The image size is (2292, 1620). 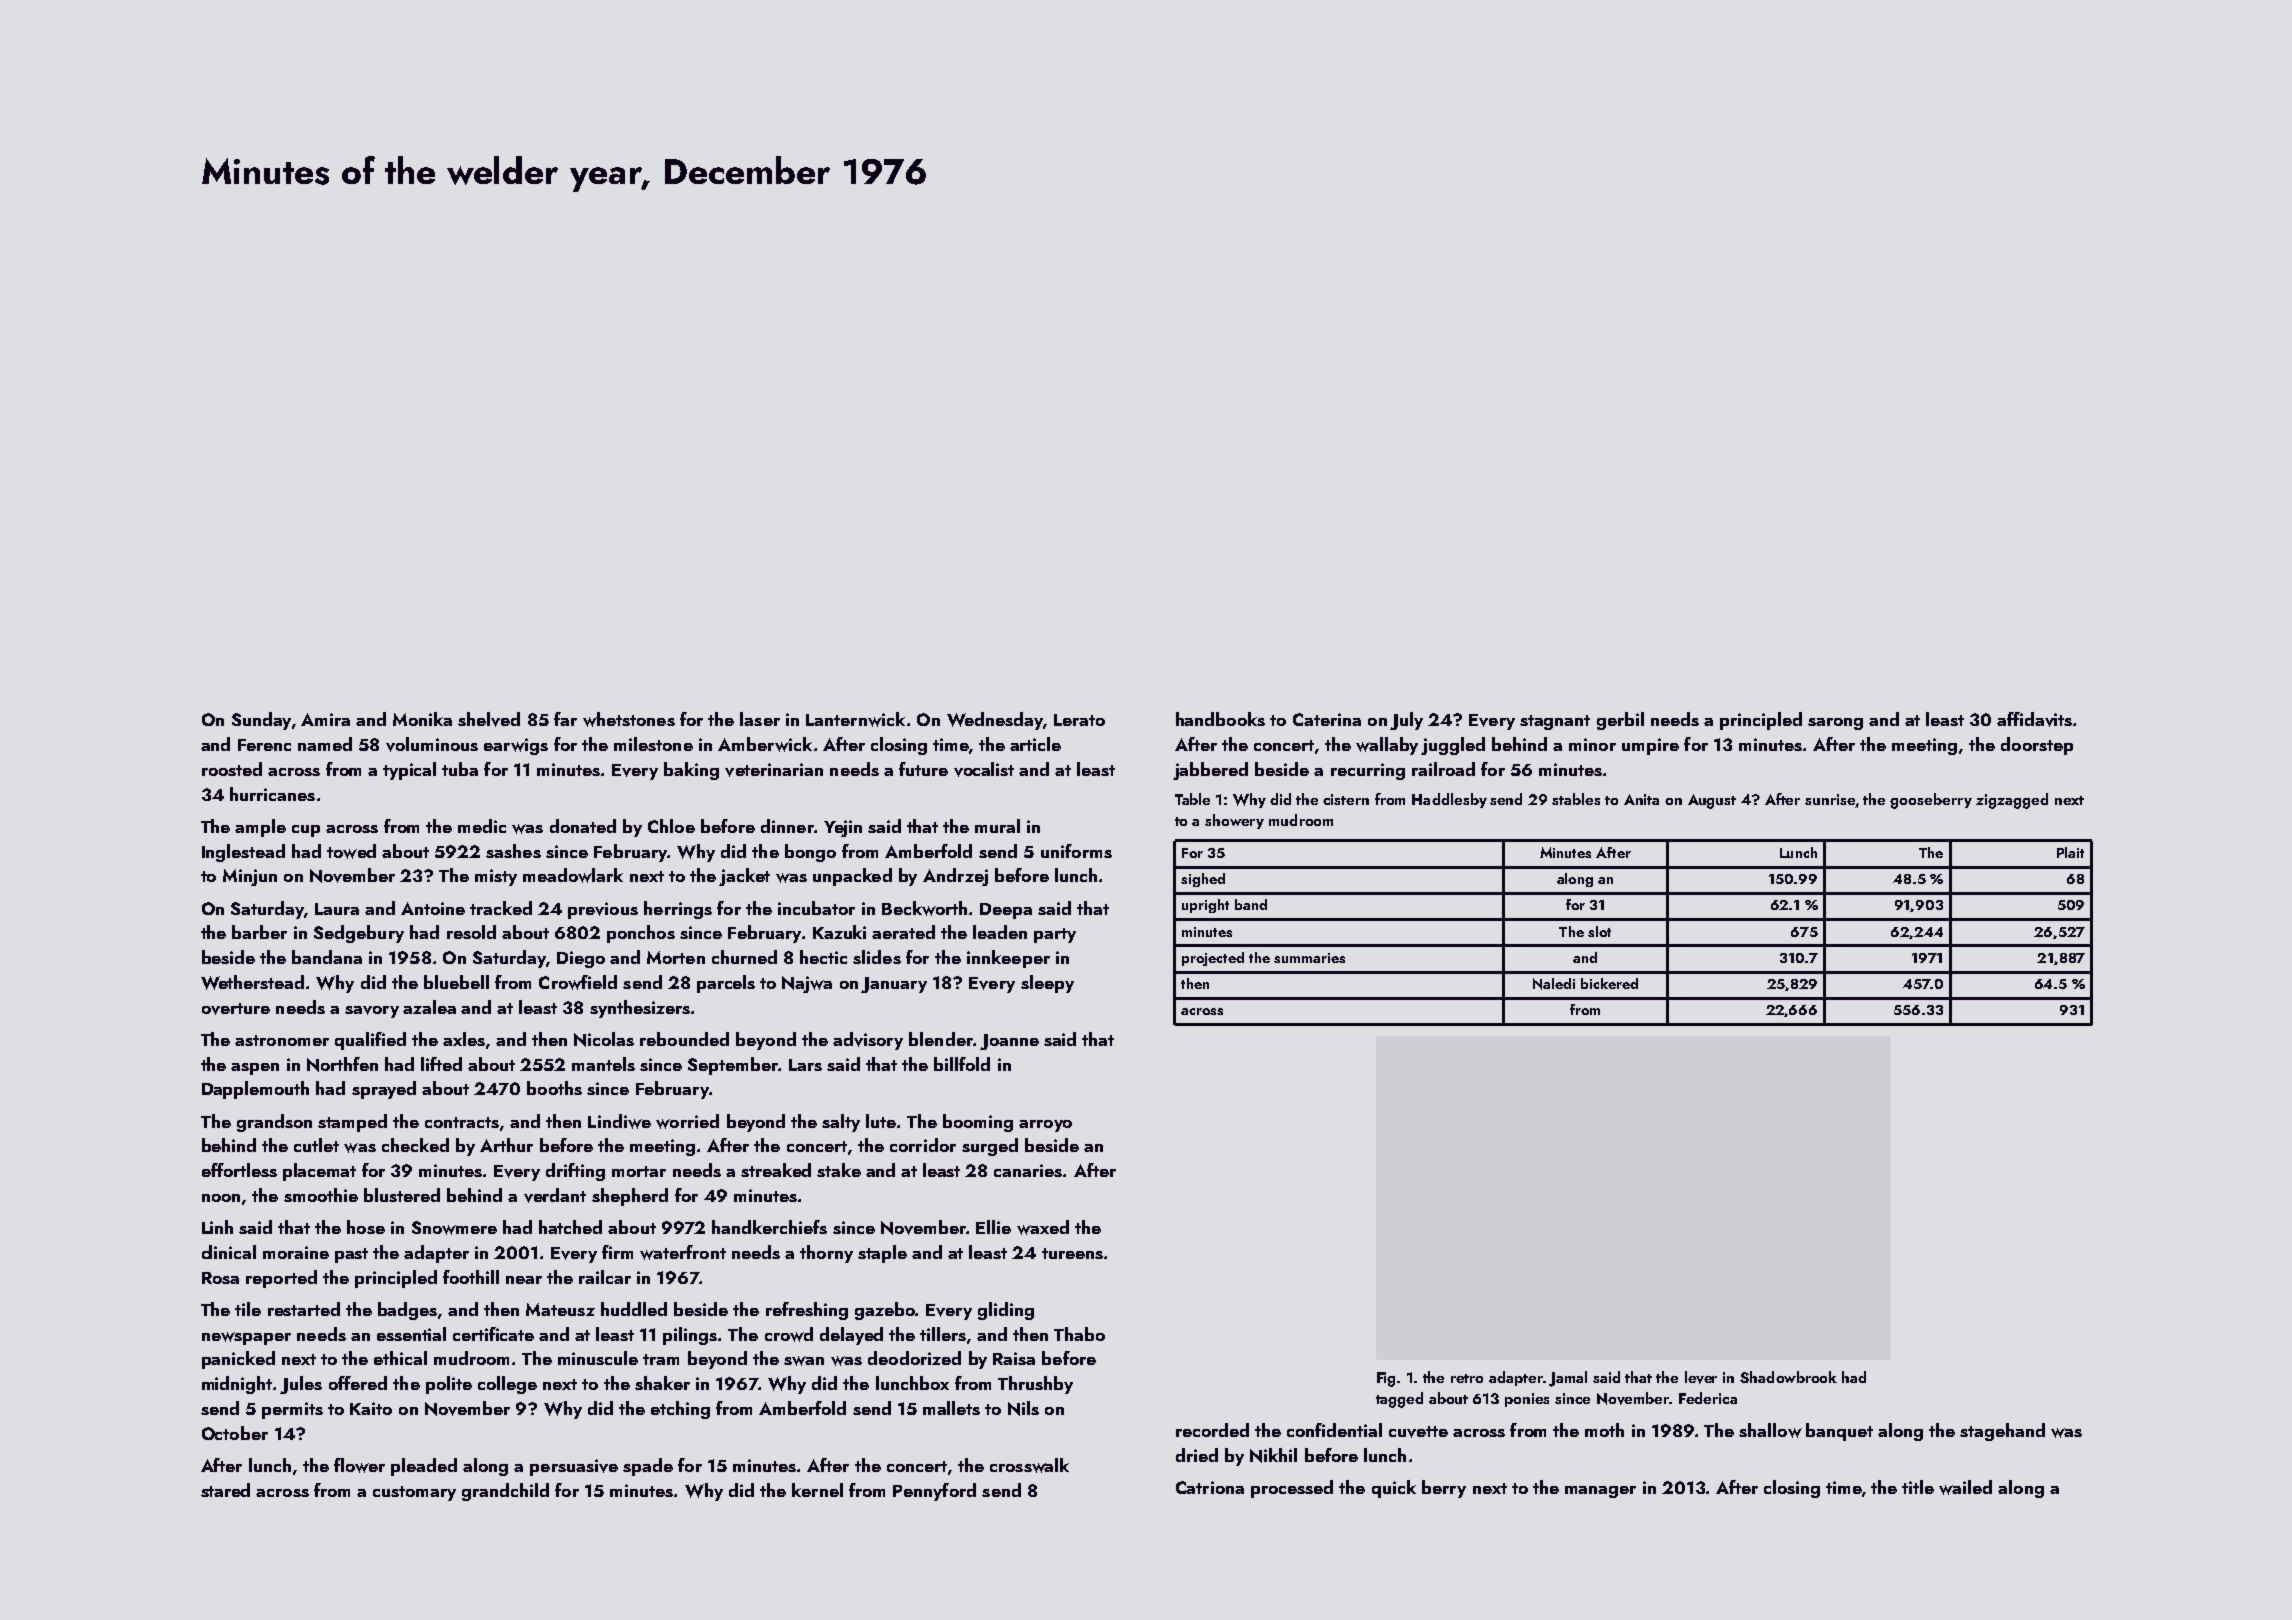 I want to click on future, so click(x=923, y=769).
